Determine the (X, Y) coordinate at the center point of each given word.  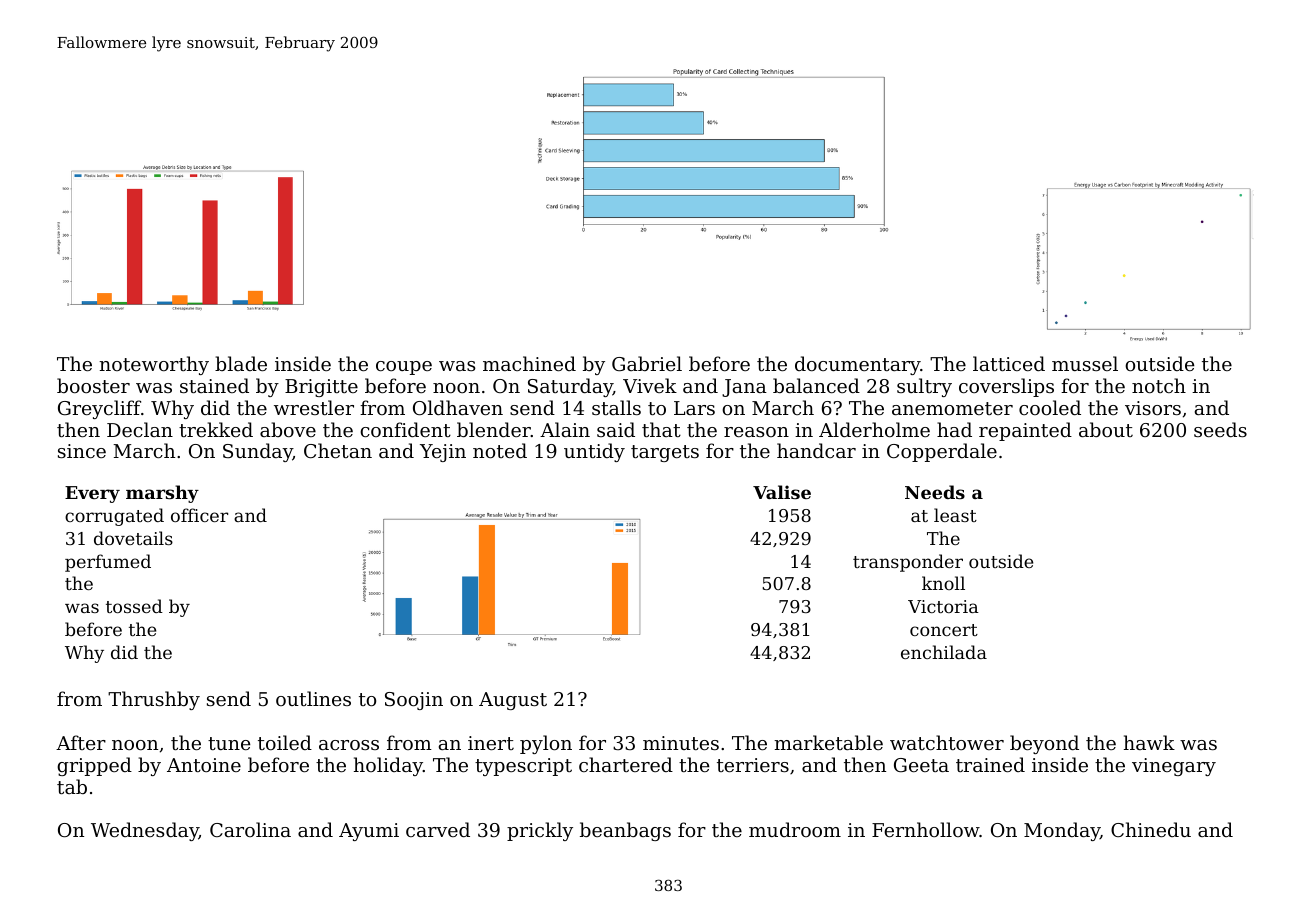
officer (199, 515)
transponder (908, 563)
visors (1153, 408)
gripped (94, 766)
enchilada (944, 652)
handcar (816, 450)
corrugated (114, 517)
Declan (140, 429)
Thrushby (154, 700)
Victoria (943, 606)
